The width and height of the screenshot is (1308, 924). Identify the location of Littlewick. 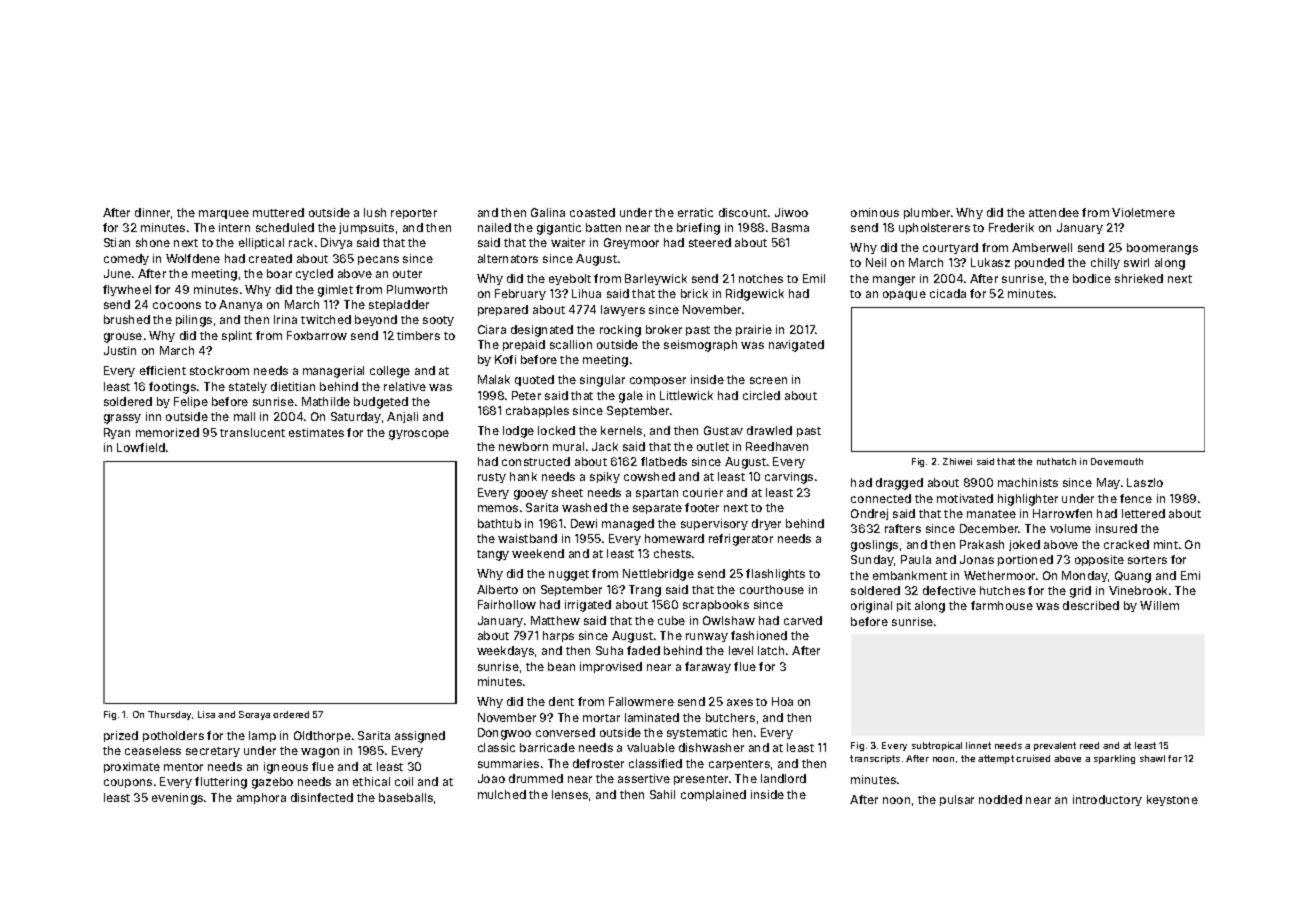
(686, 395).
